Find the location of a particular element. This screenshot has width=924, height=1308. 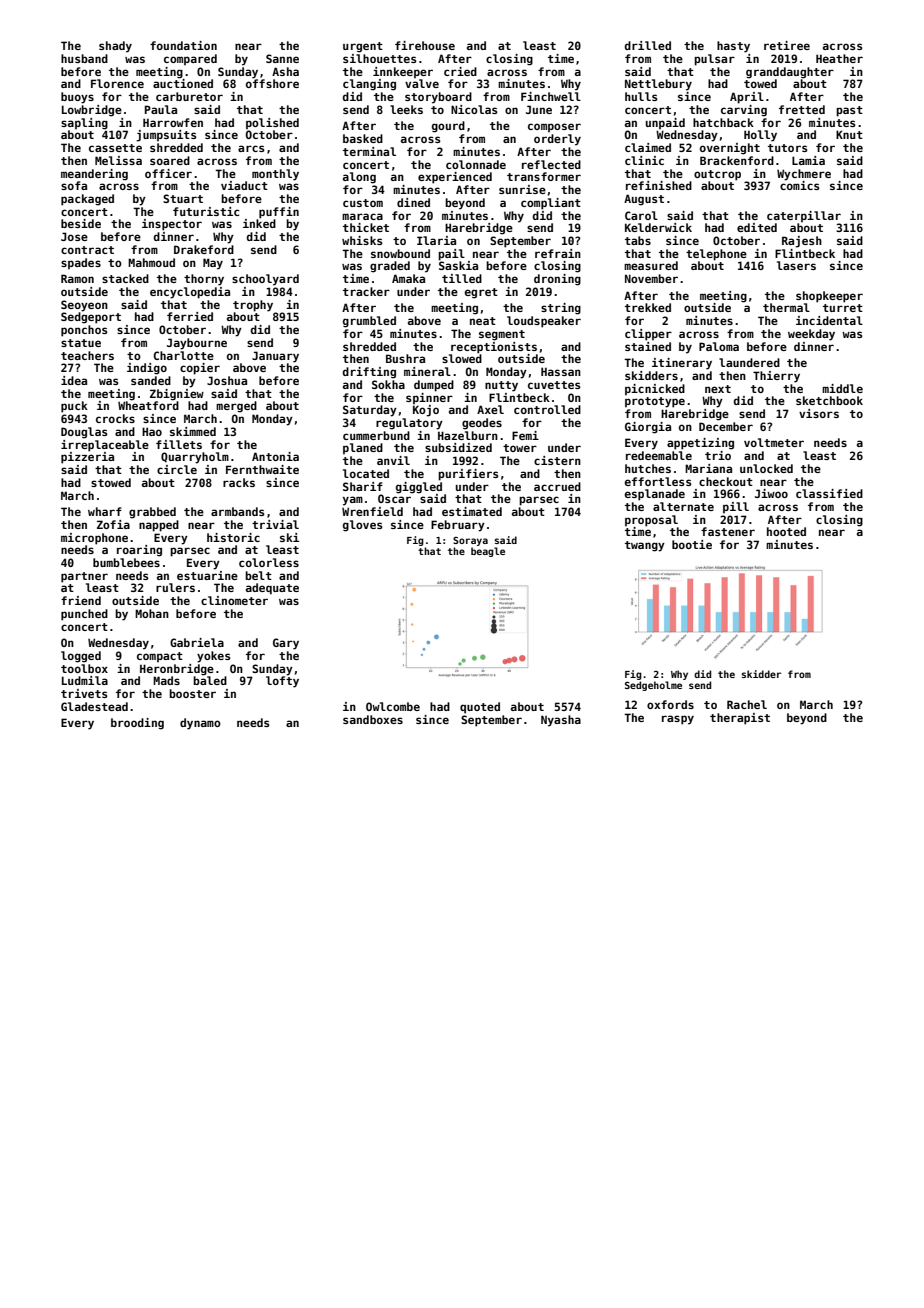

Melissa is located at coordinates (118, 160).
